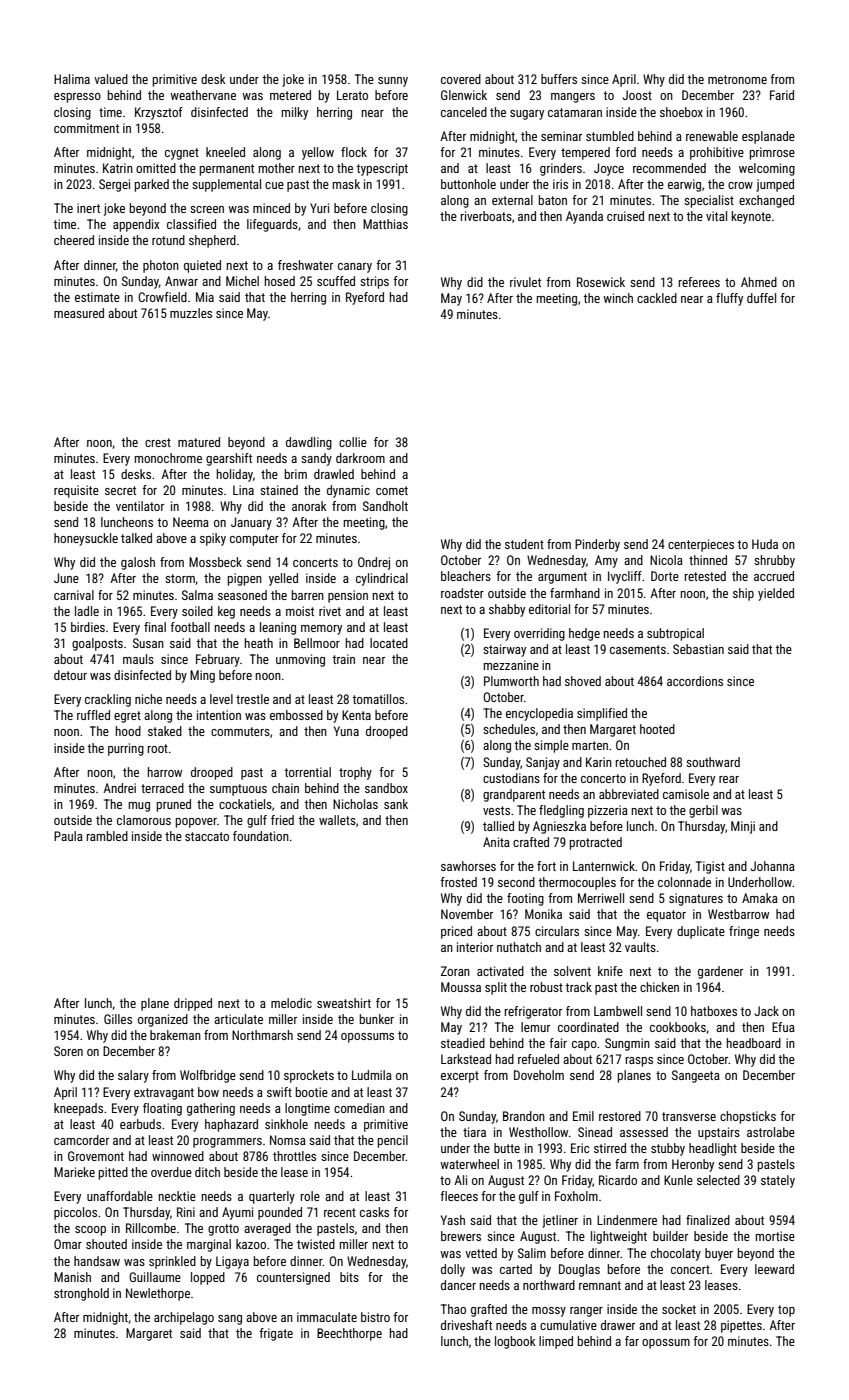  What do you see at coordinates (193, 1004) in the image?
I see `dripped` at bounding box center [193, 1004].
